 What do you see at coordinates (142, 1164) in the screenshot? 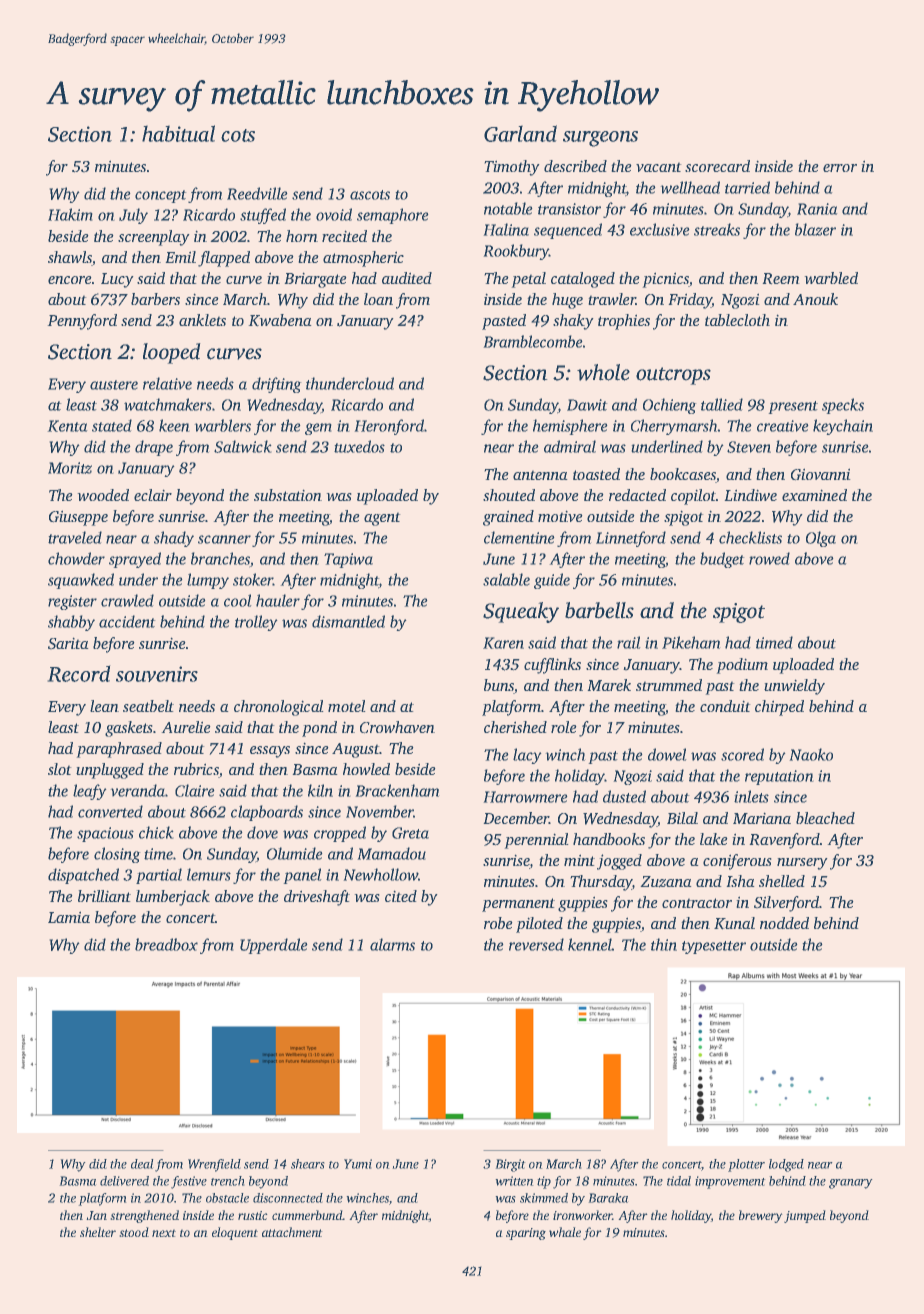
I see `deal` at bounding box center [142, 1164].
